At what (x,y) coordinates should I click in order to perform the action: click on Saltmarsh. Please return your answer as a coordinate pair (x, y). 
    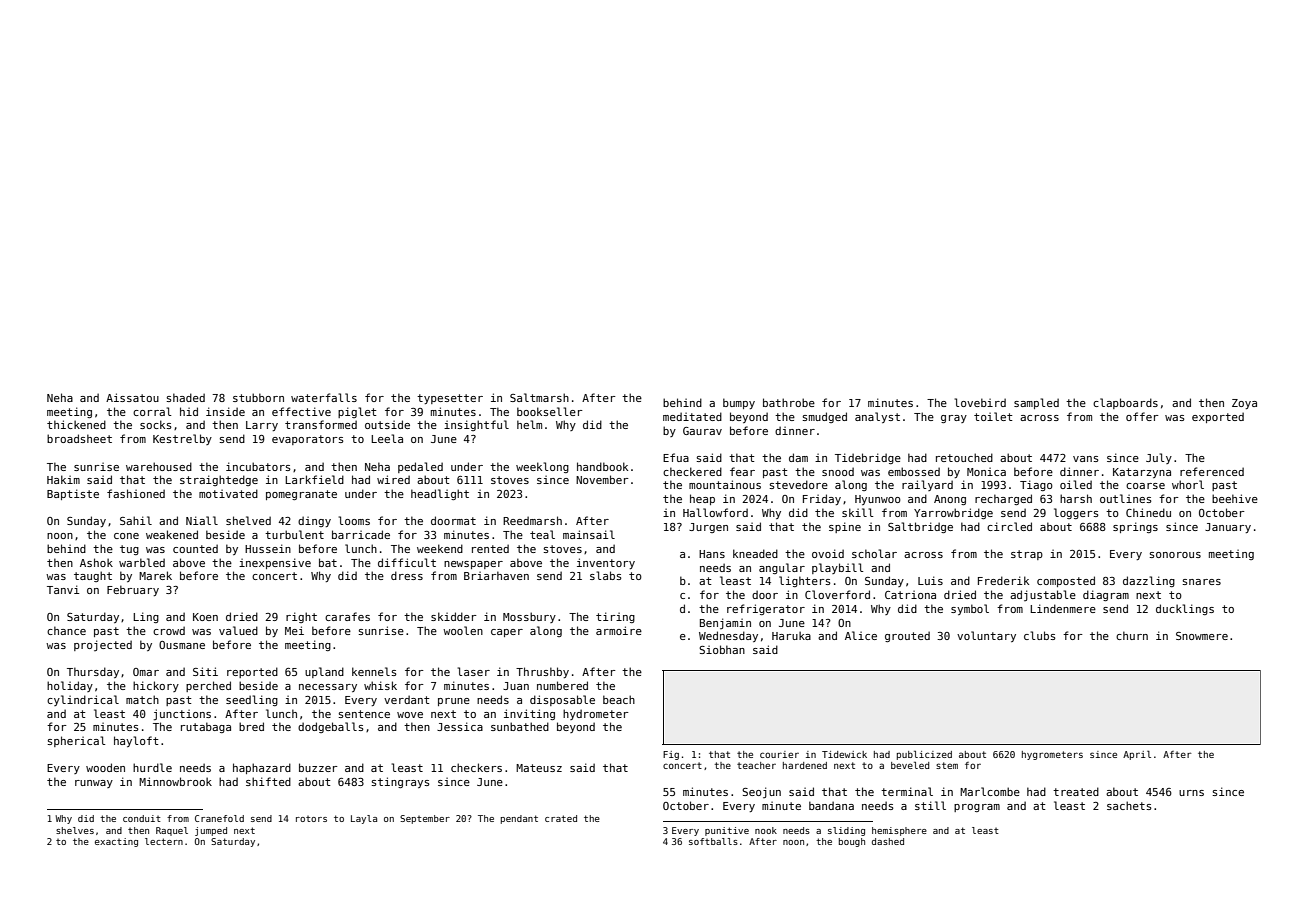
    Looking at the image, I should click on (539, 397).
